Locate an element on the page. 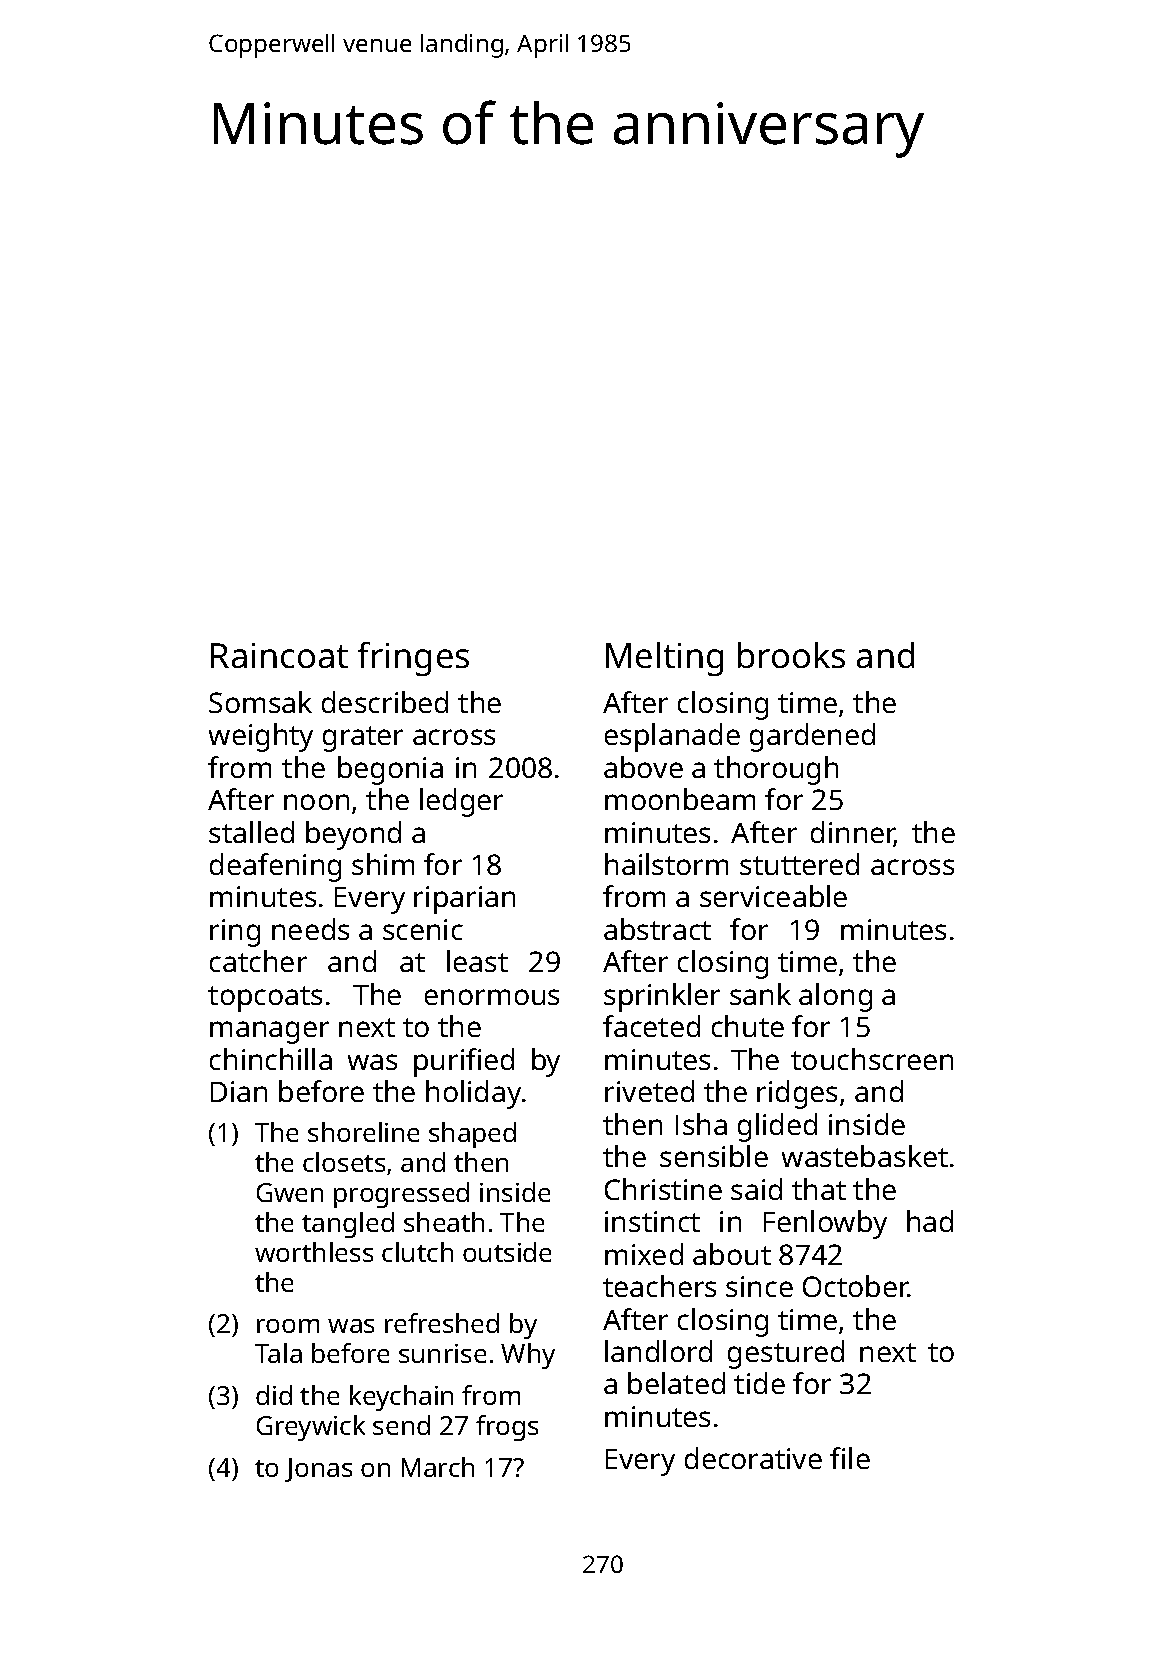 The height and width of the page is (1654, 1165). chute is located at coordinates (748, 1026).
